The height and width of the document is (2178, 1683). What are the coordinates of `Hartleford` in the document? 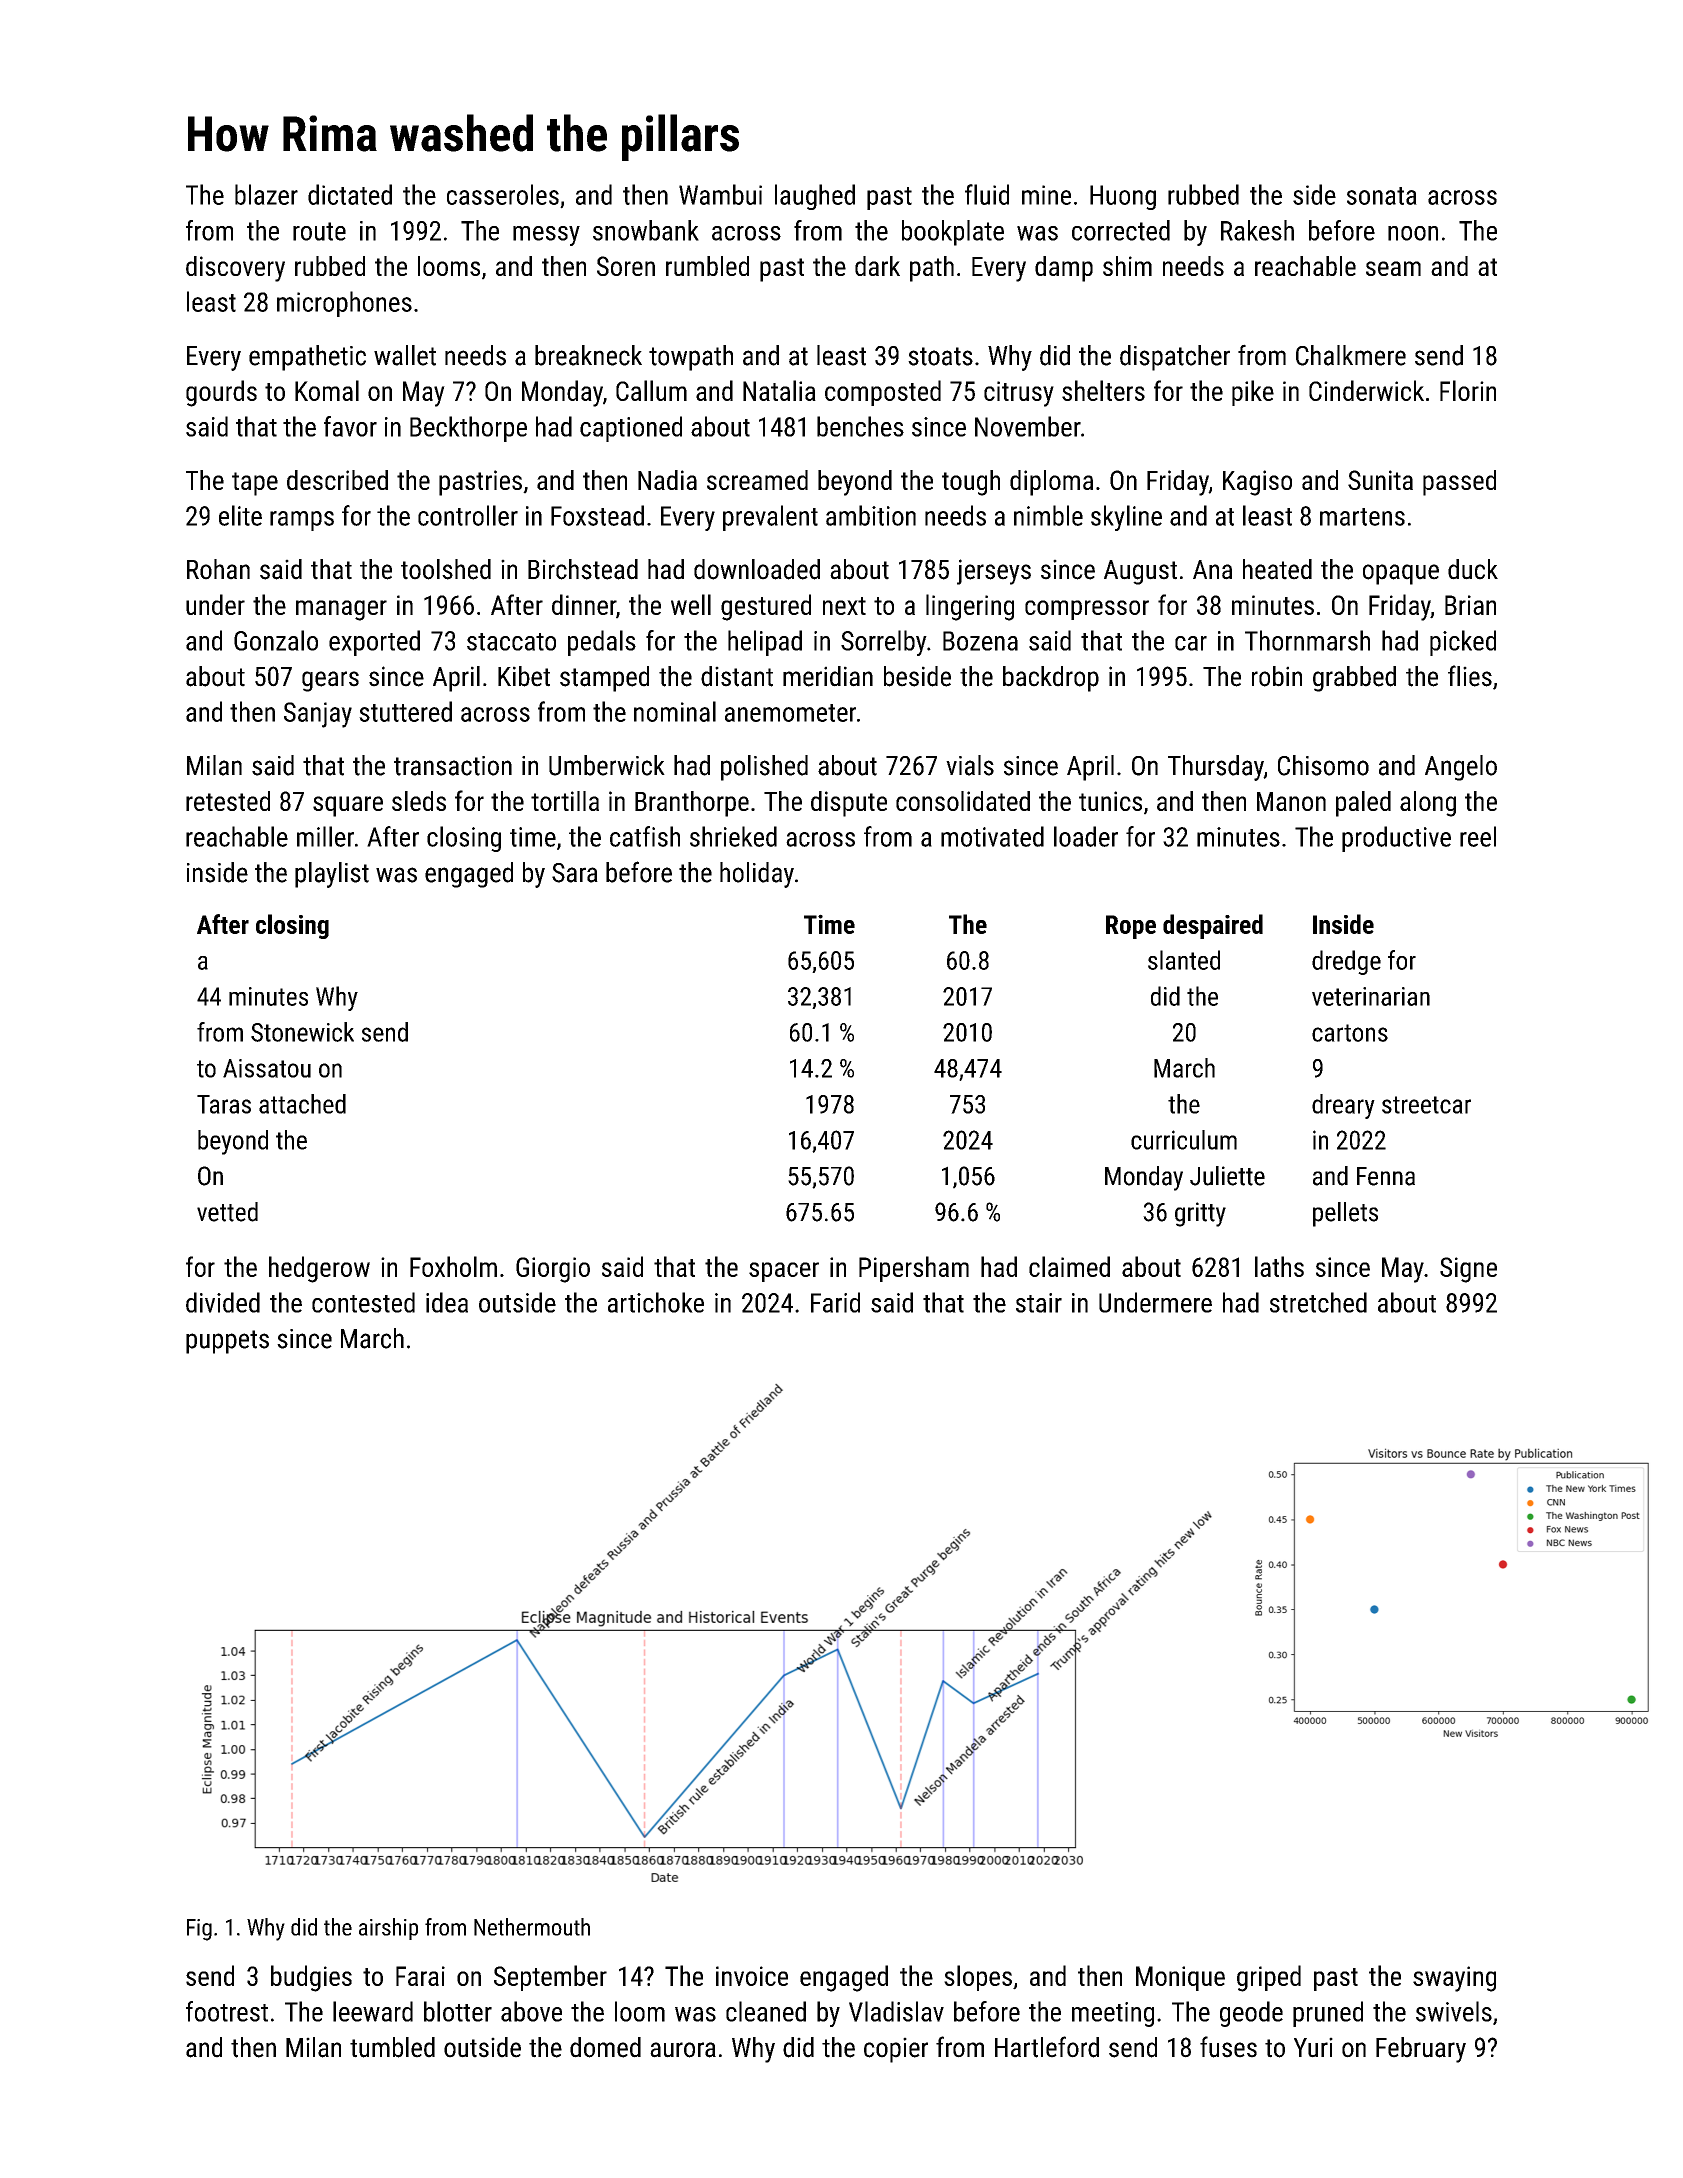 It's located at (1047, 2047).
